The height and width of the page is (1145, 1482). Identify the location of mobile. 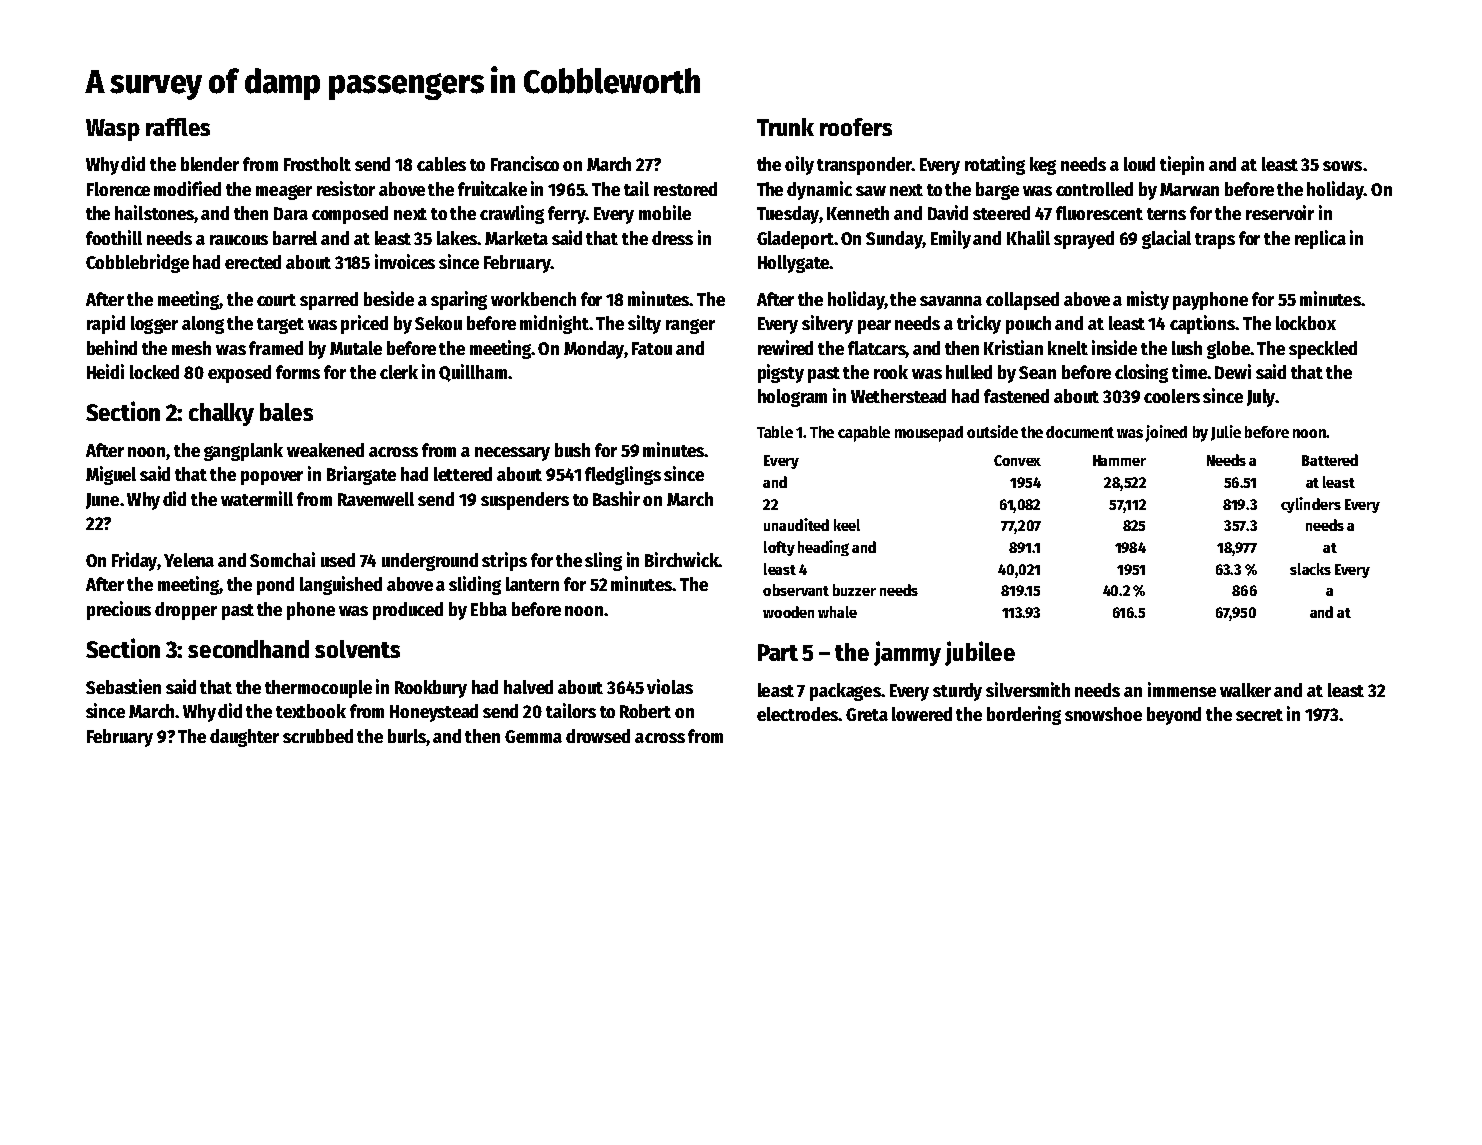
(665, 212).
